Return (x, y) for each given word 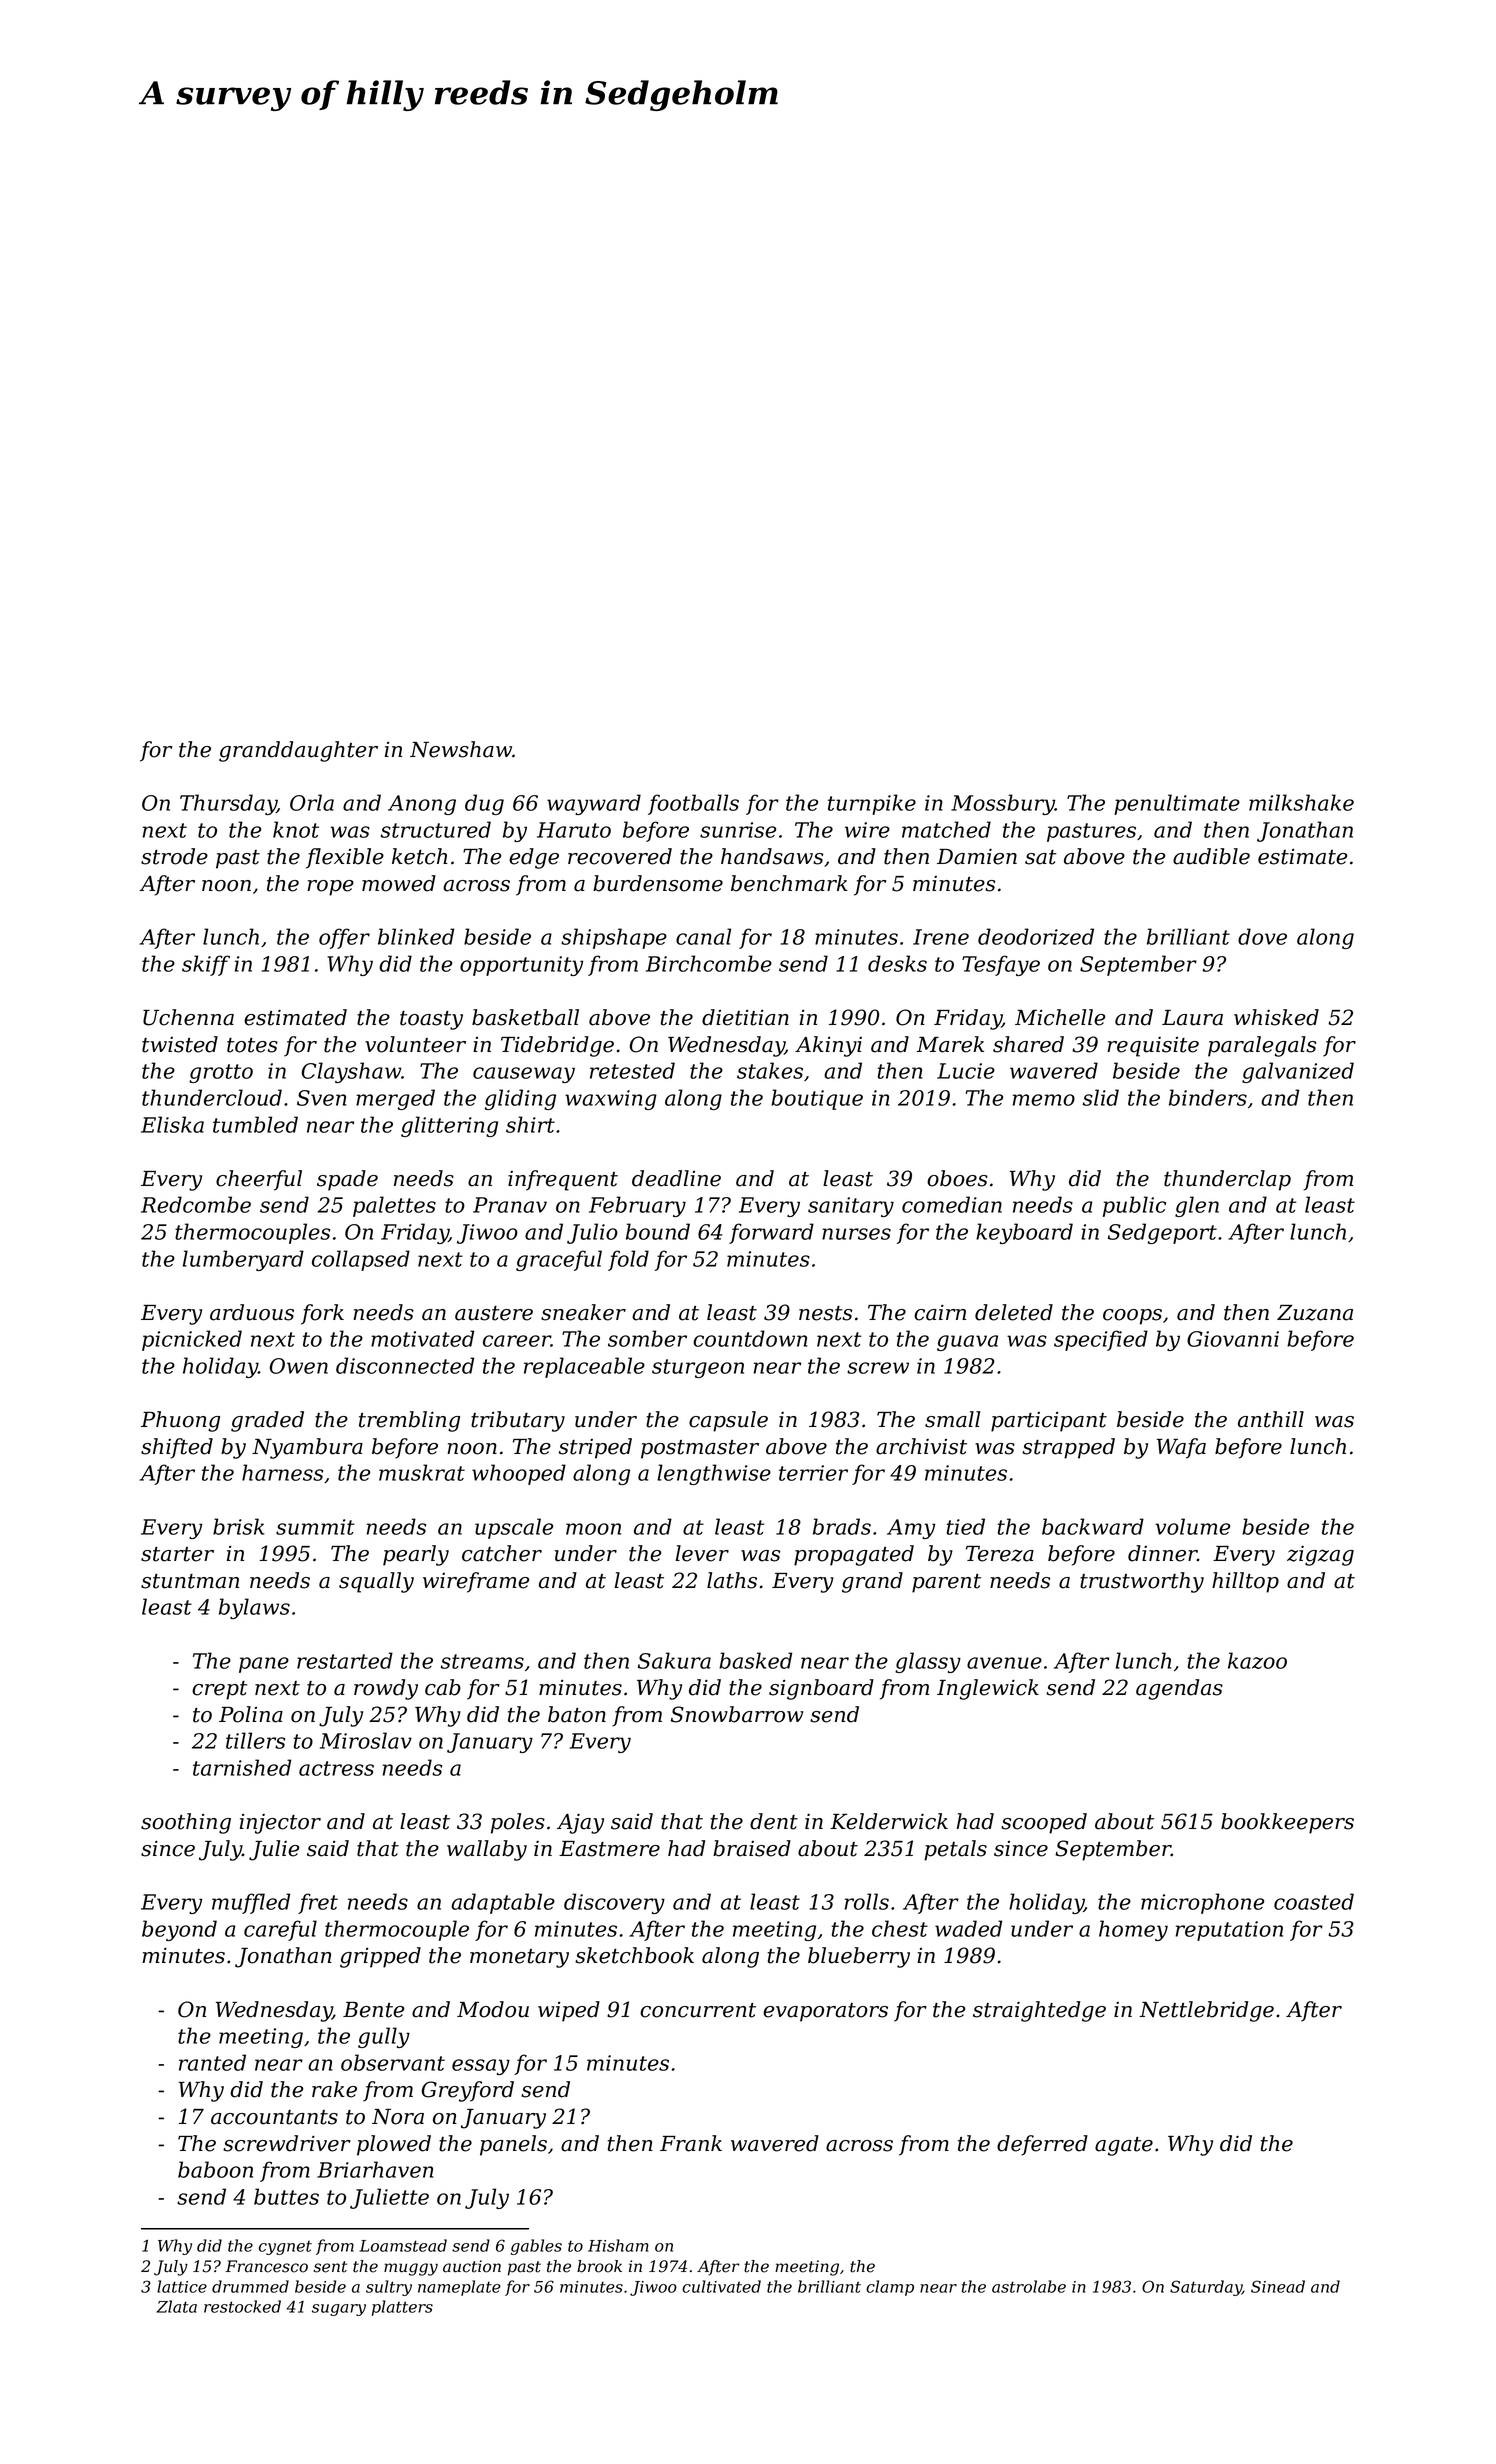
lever (702, 1553)
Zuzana (1315, 1313)
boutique (817, 1099)
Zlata (176, 2306)
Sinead (1278, 2286)
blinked (416, 936)
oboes (957, 1178)
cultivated (721, 2286)
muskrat (422, 1472)
